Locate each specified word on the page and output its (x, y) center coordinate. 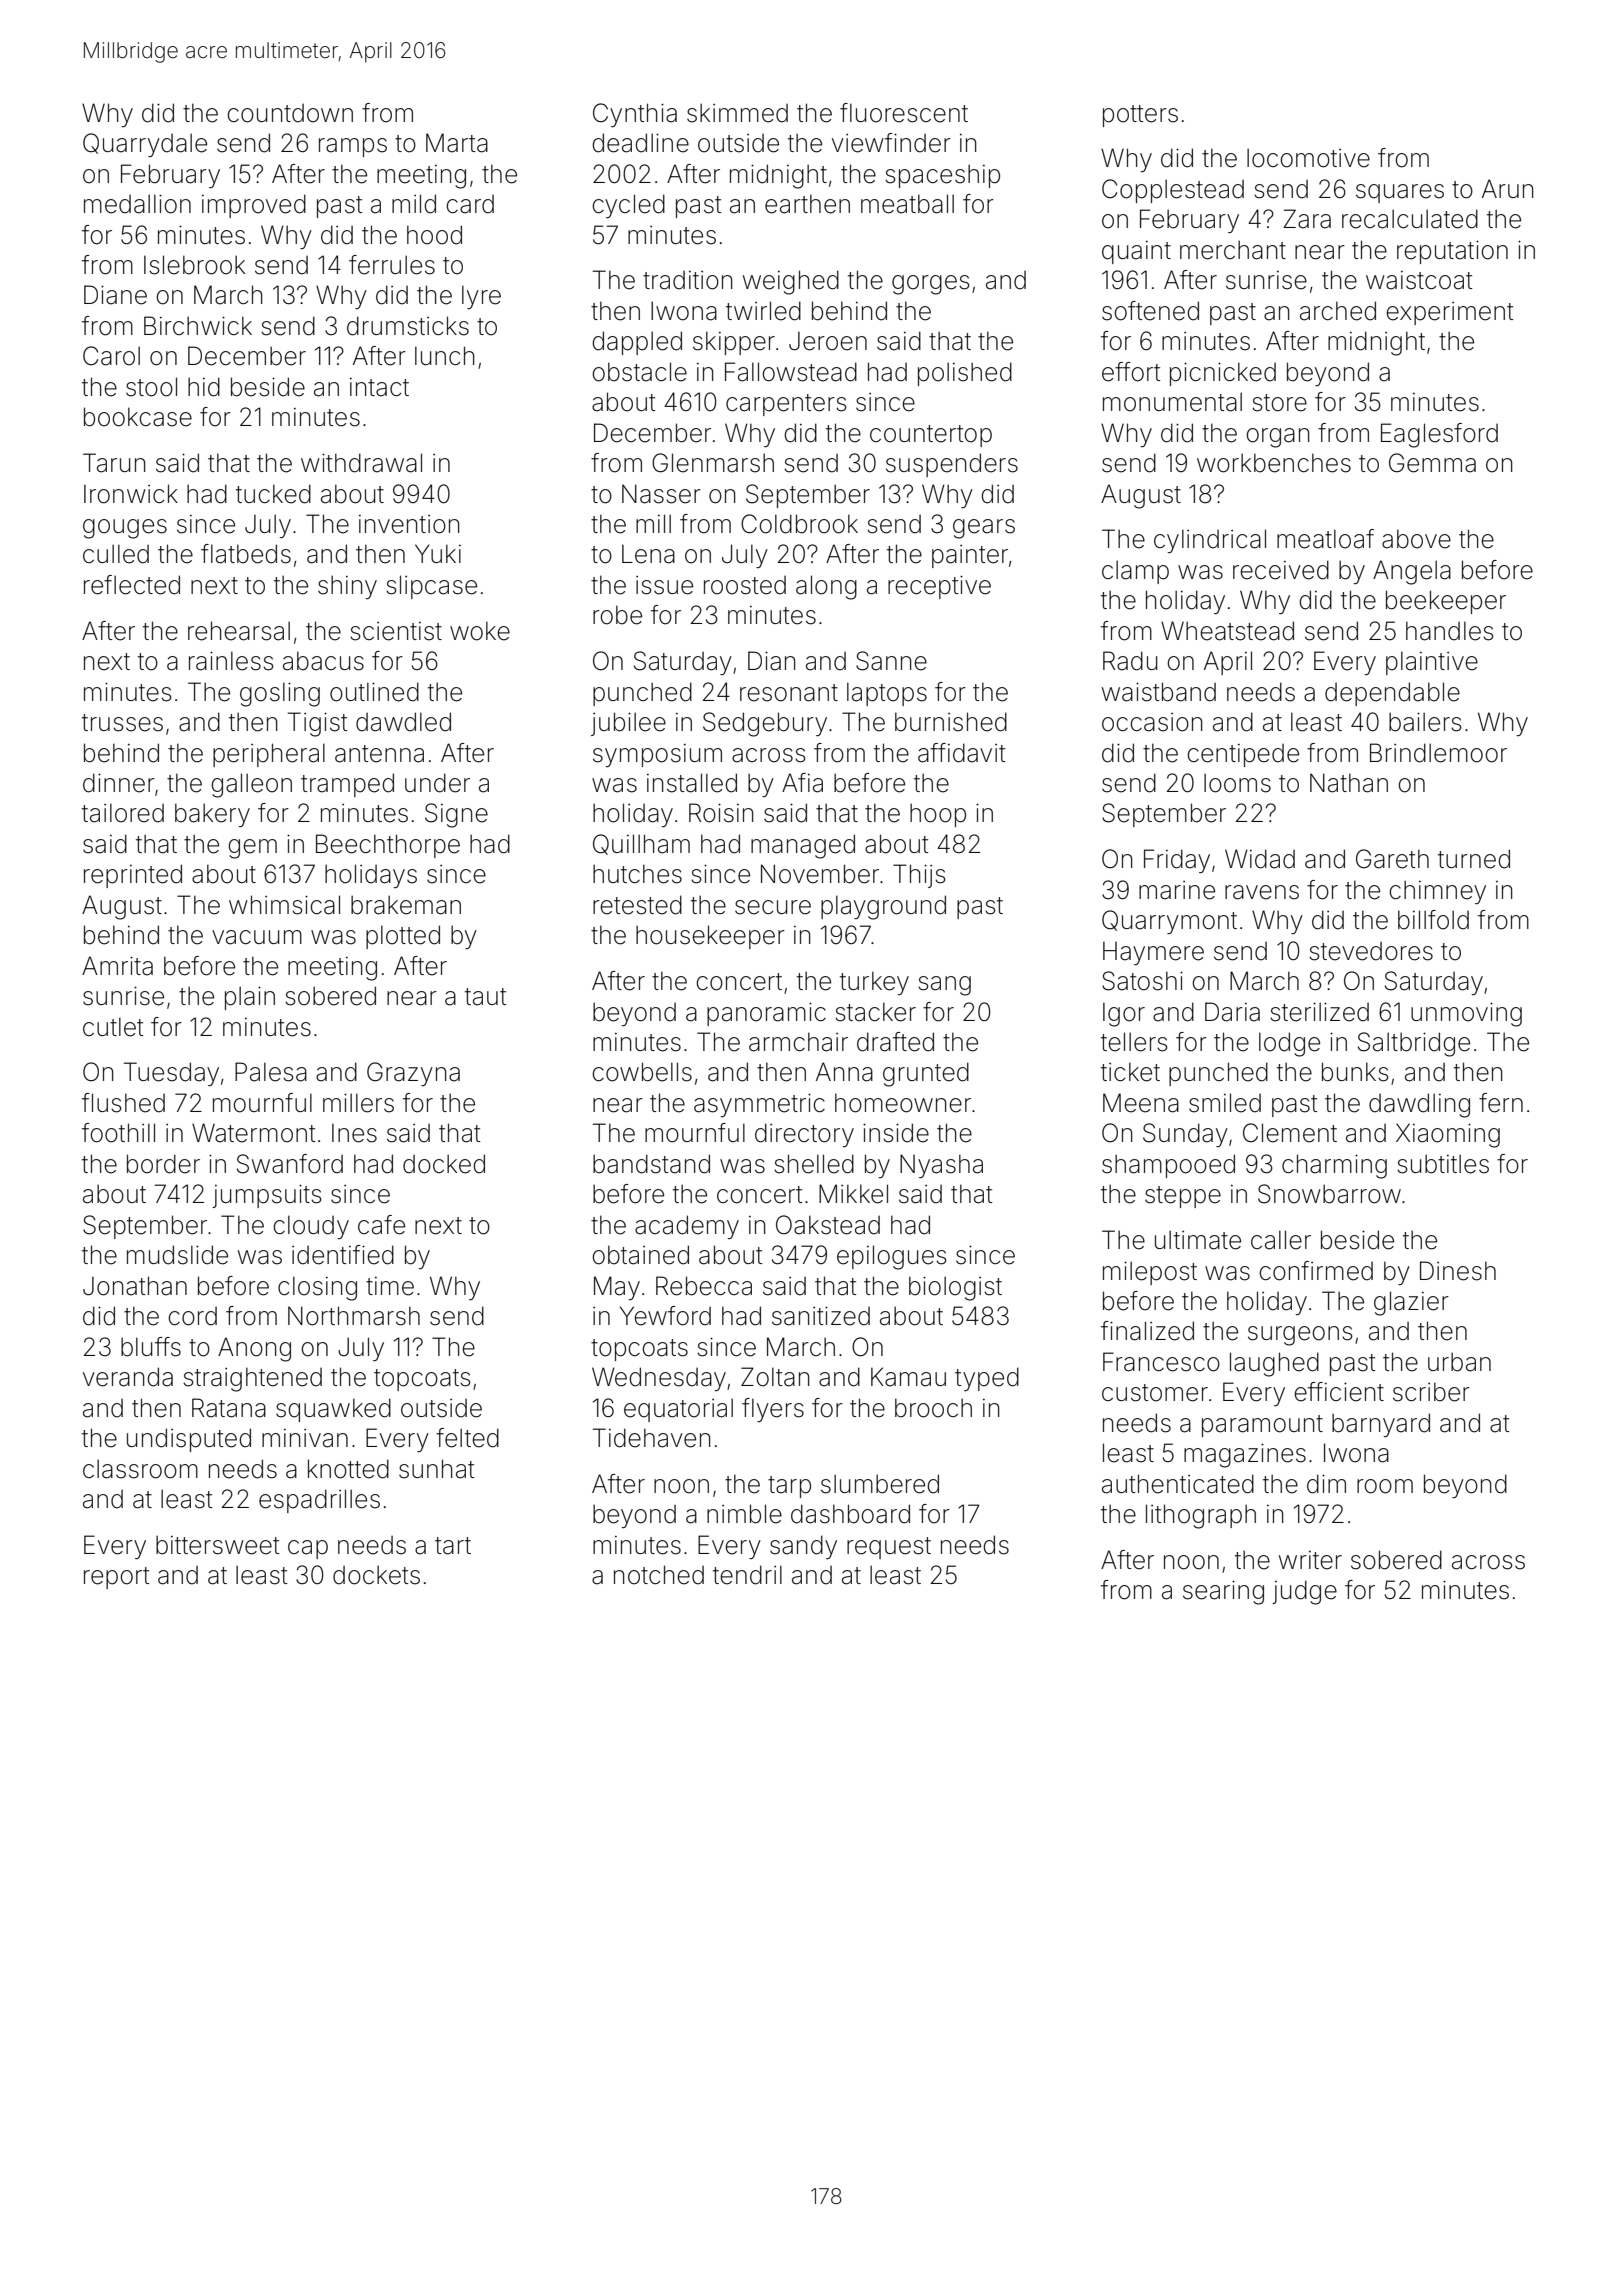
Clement (1290, 1133)
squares (1400, 193)
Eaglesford (1439, 435)
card (470, 204)
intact (379, 387)
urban (1459, 1362)
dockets (376, 1575)
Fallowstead (791, 372)
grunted (926, 1074)
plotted (403, 937)
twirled (763, 311)
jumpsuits (267, 1196)
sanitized (821, 1316)
